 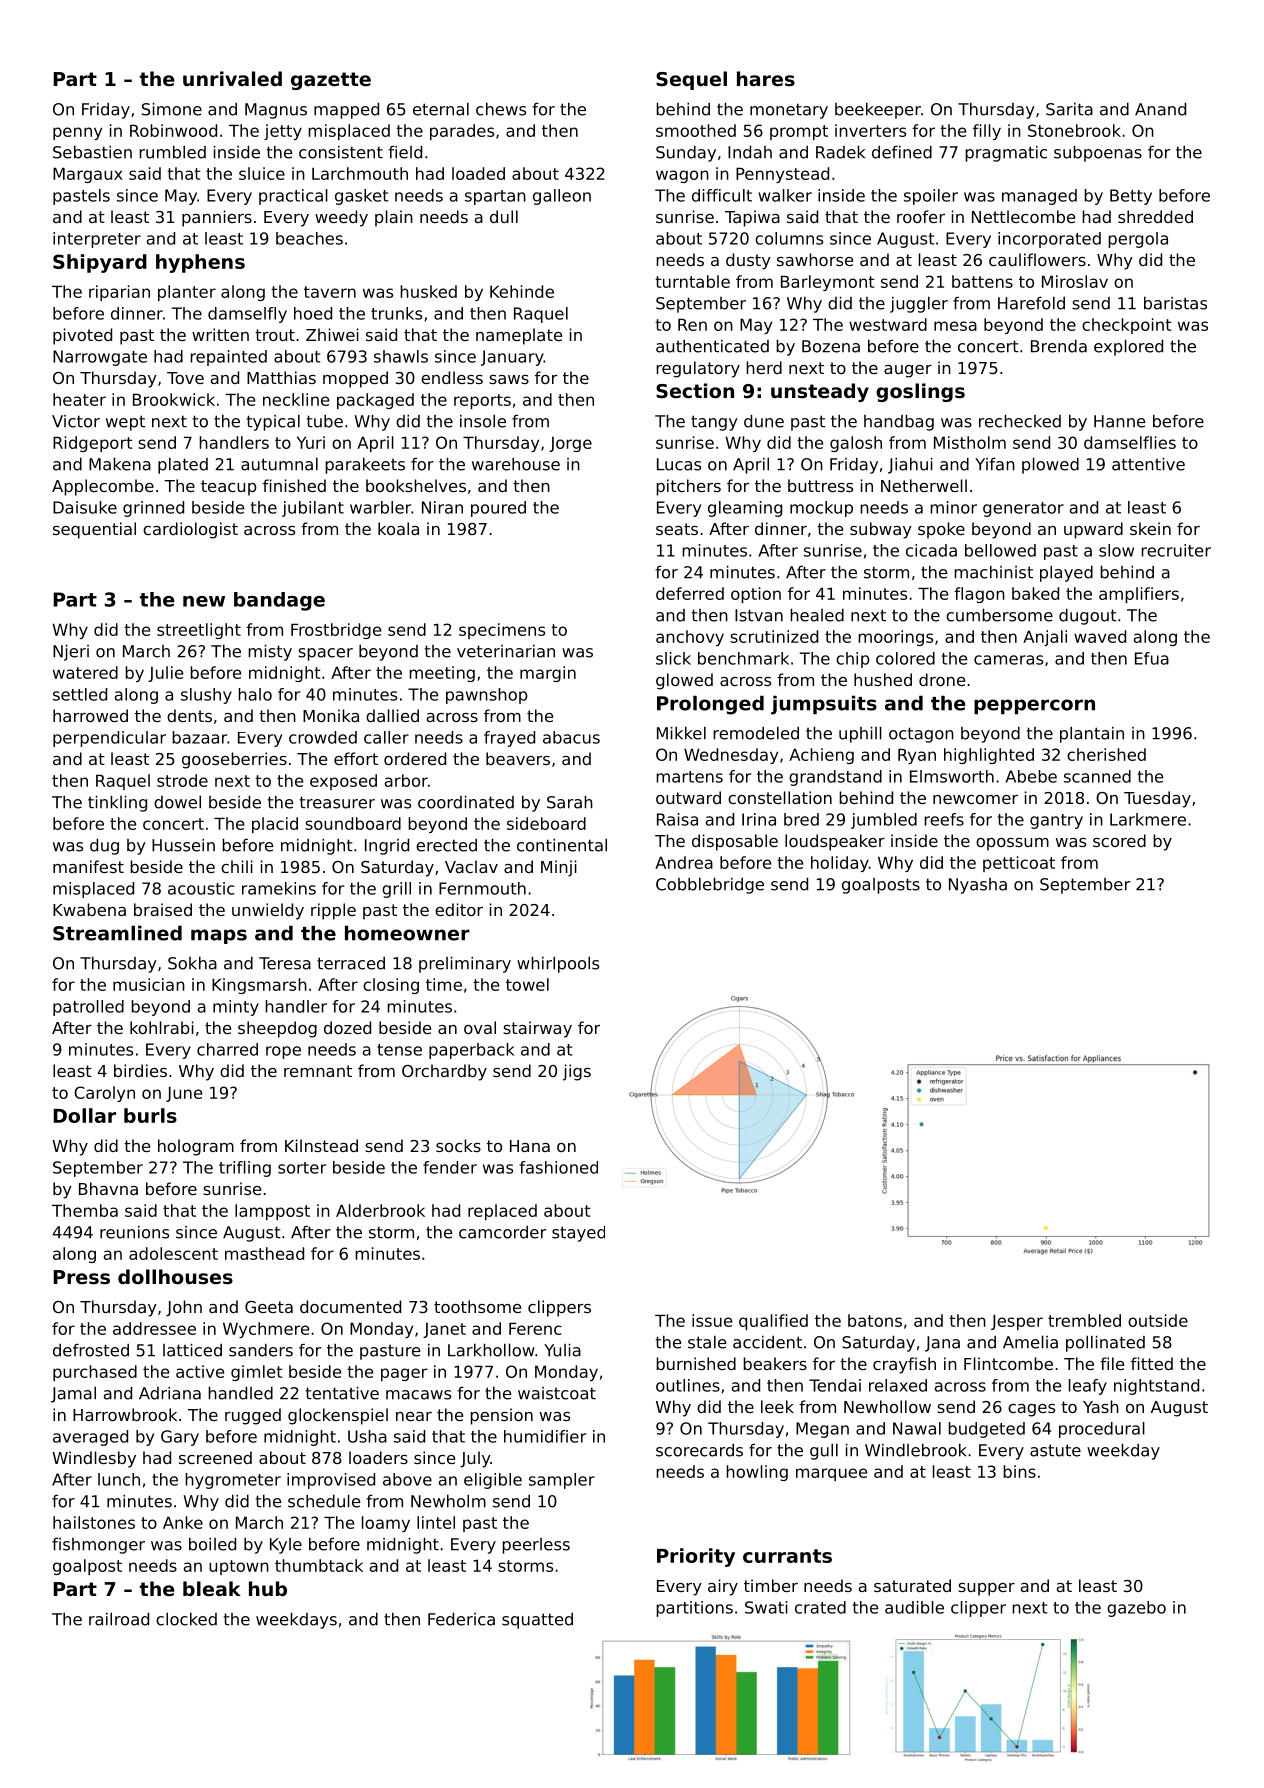 I want to click on Swati, so click(x=766, y=1607).
